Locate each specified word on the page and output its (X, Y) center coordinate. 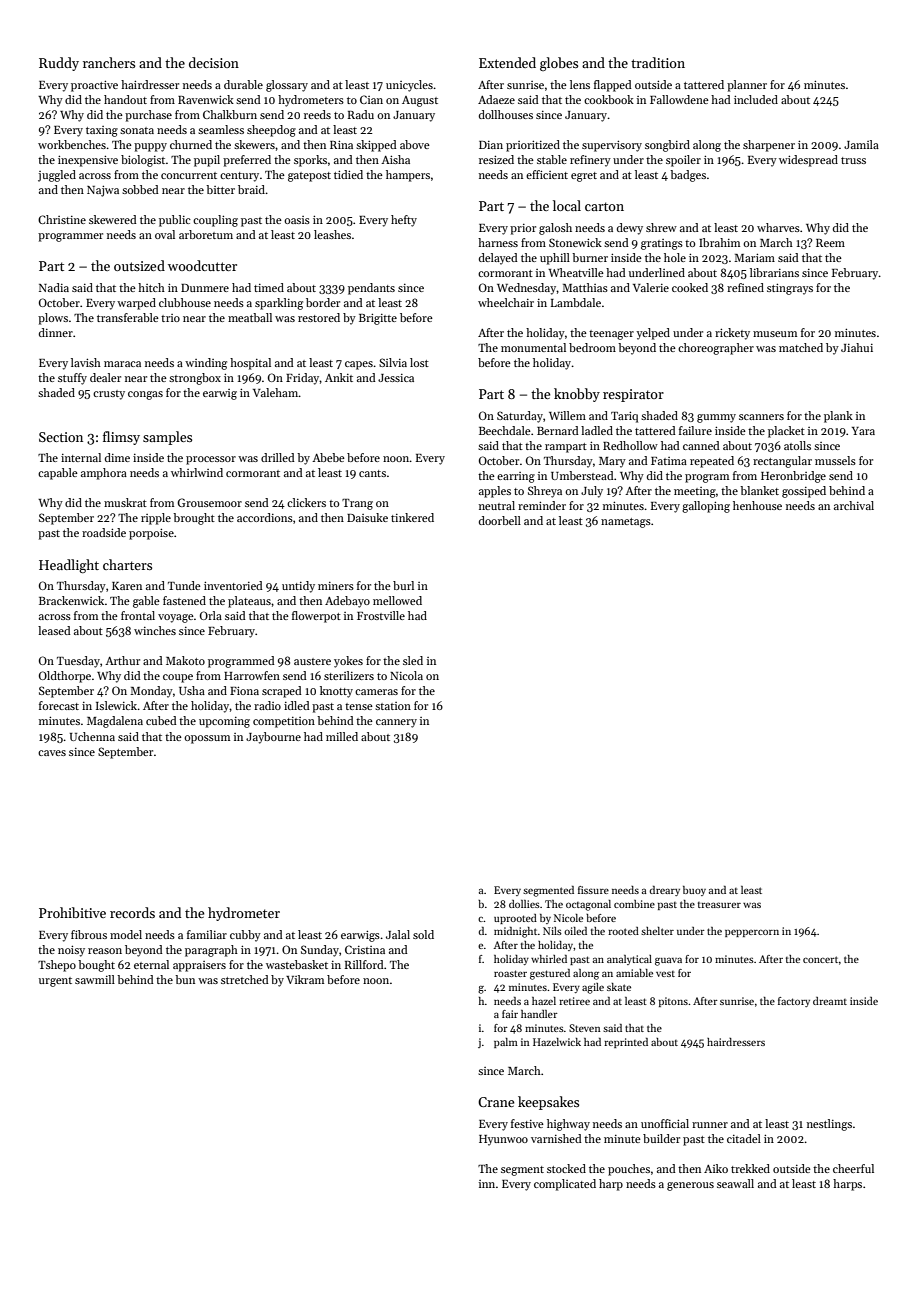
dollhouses (506, 114)
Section (61, 437)
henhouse (757, 505)
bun (185, 979)
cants (372, 473)
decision (214, 62)
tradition (658, 62)
